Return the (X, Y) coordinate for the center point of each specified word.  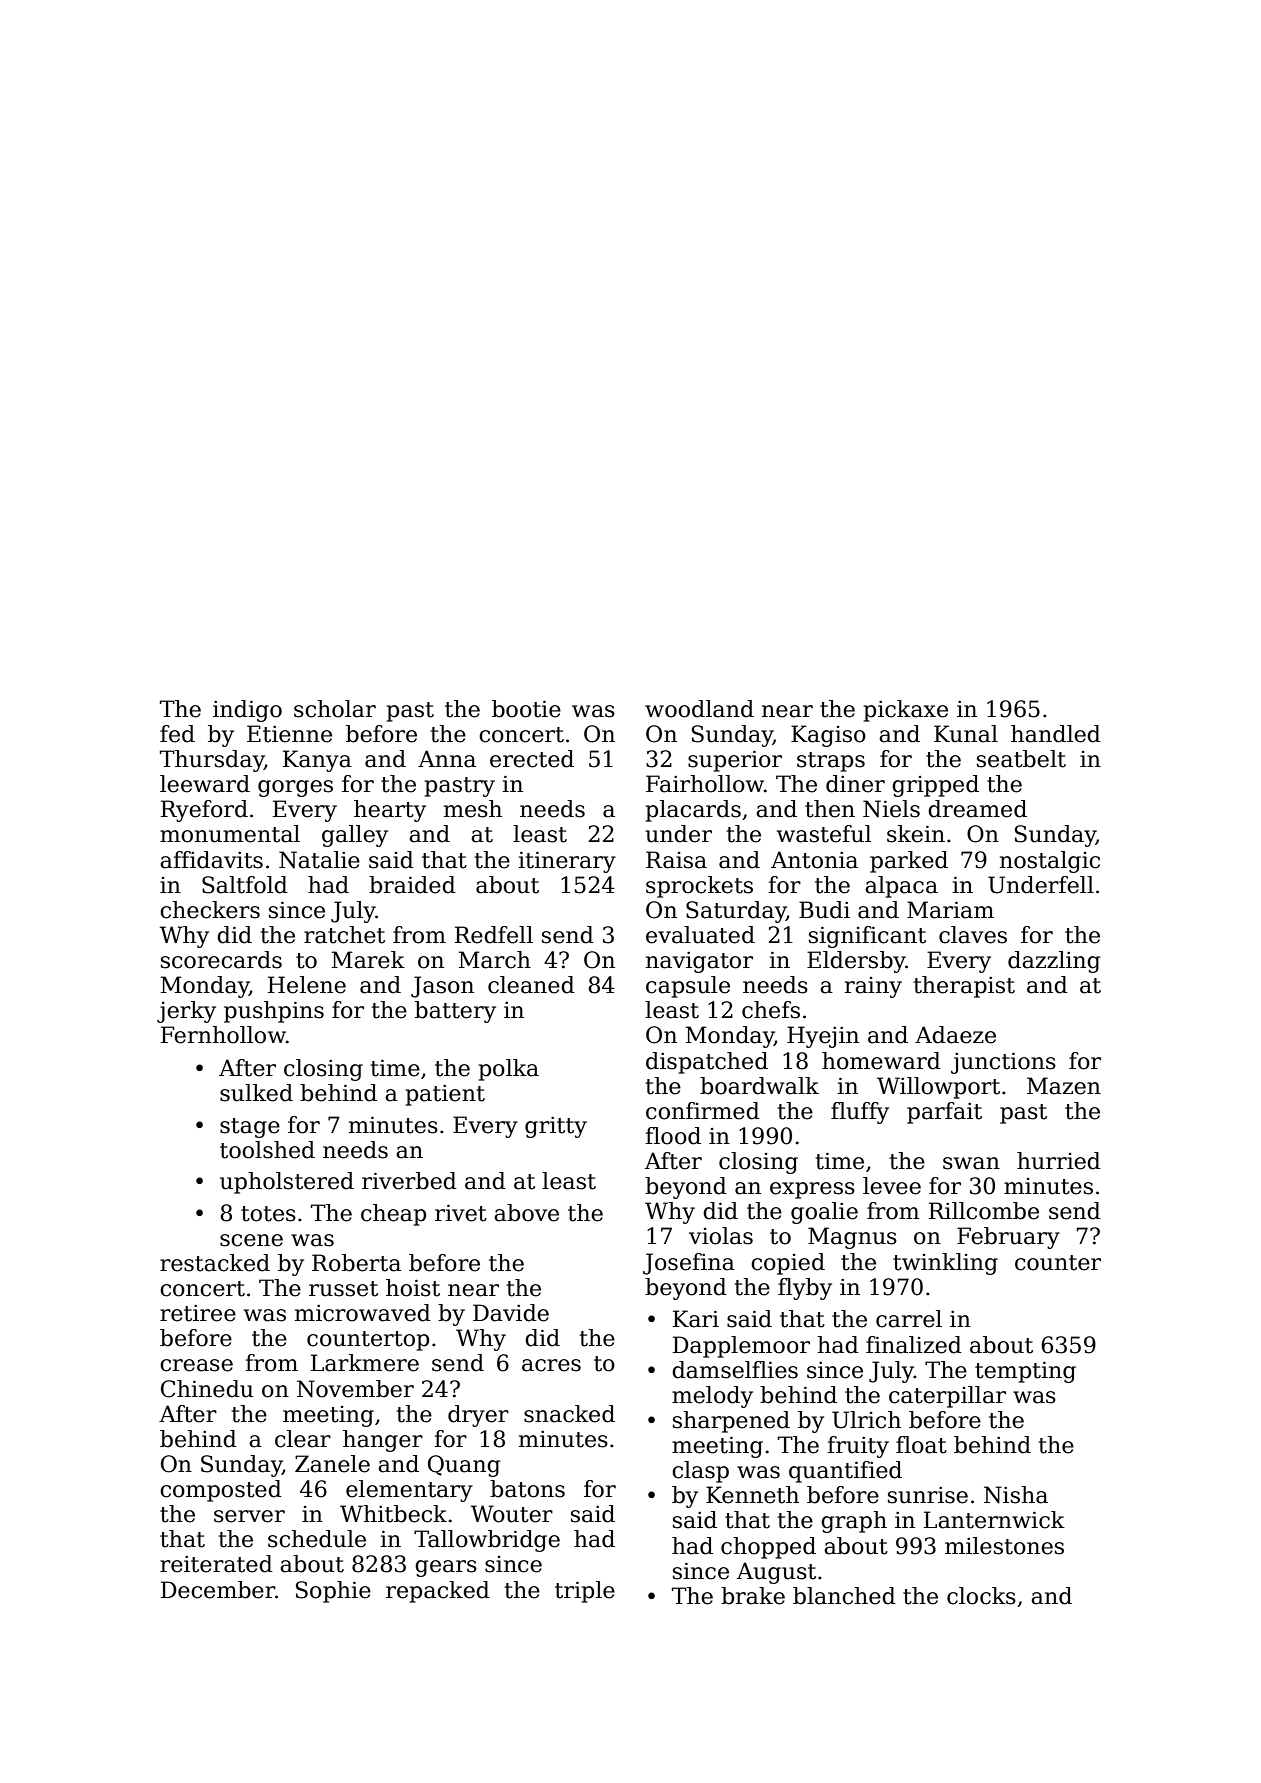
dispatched (707, 1063)
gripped (935, 786)
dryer (478, 1416)
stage (250, 1128)
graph (854, 1522)
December (218, 1590)
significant (867, 937)
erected (532, 759)
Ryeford (204, 811)
